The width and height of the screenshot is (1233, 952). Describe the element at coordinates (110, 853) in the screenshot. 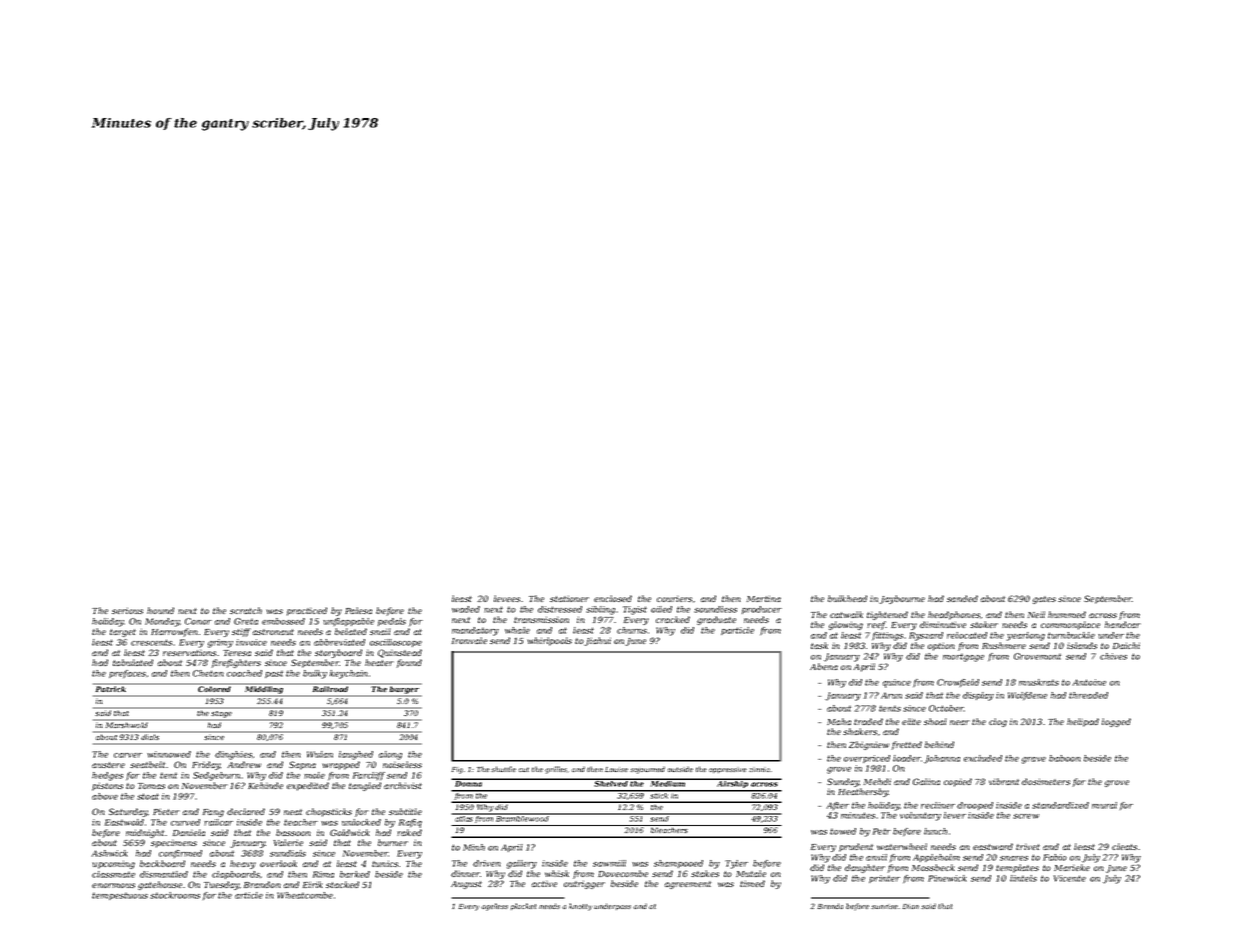

I see `Ashwick` at that location.
